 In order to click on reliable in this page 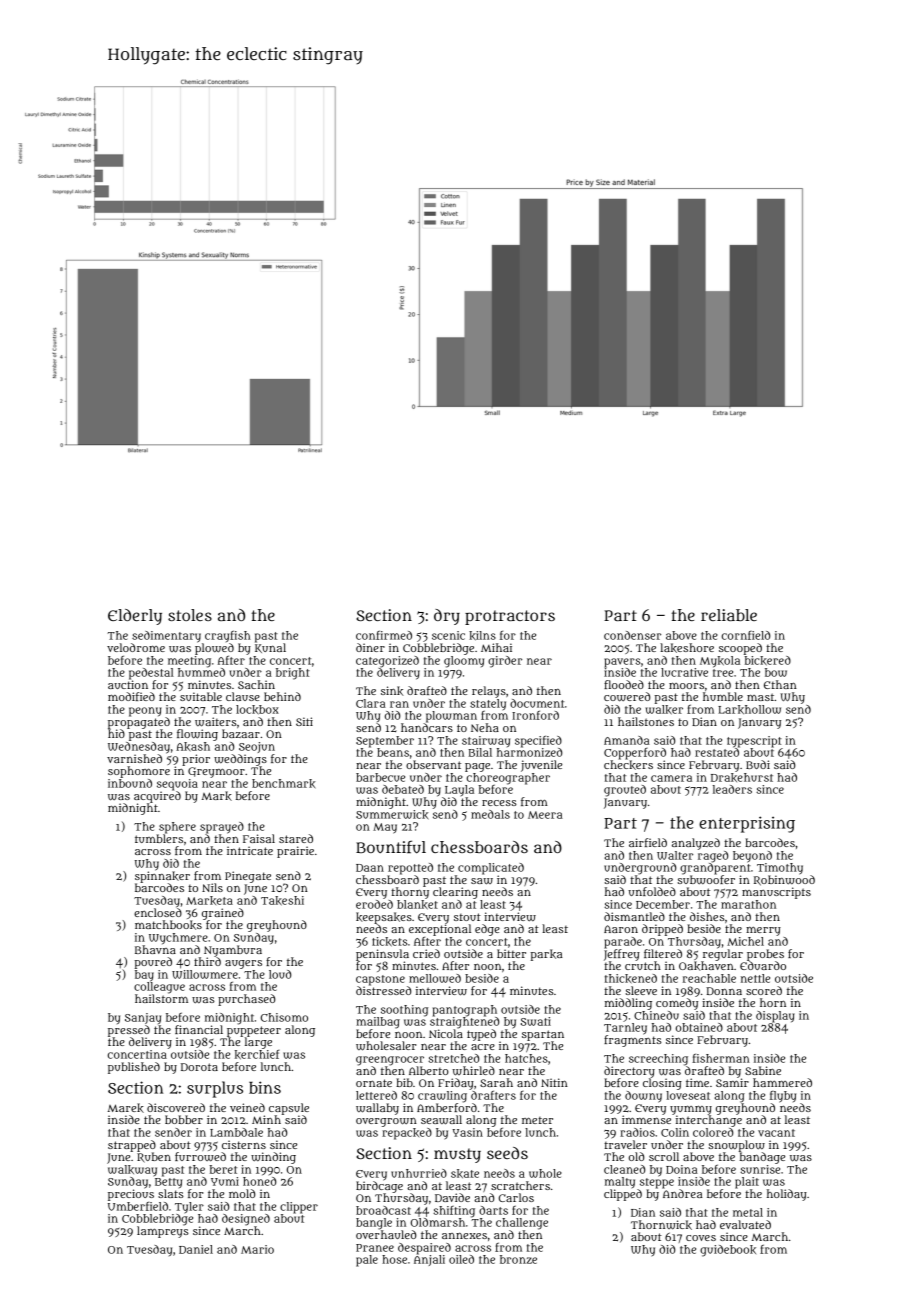, I will do `click(729, 615)`.
